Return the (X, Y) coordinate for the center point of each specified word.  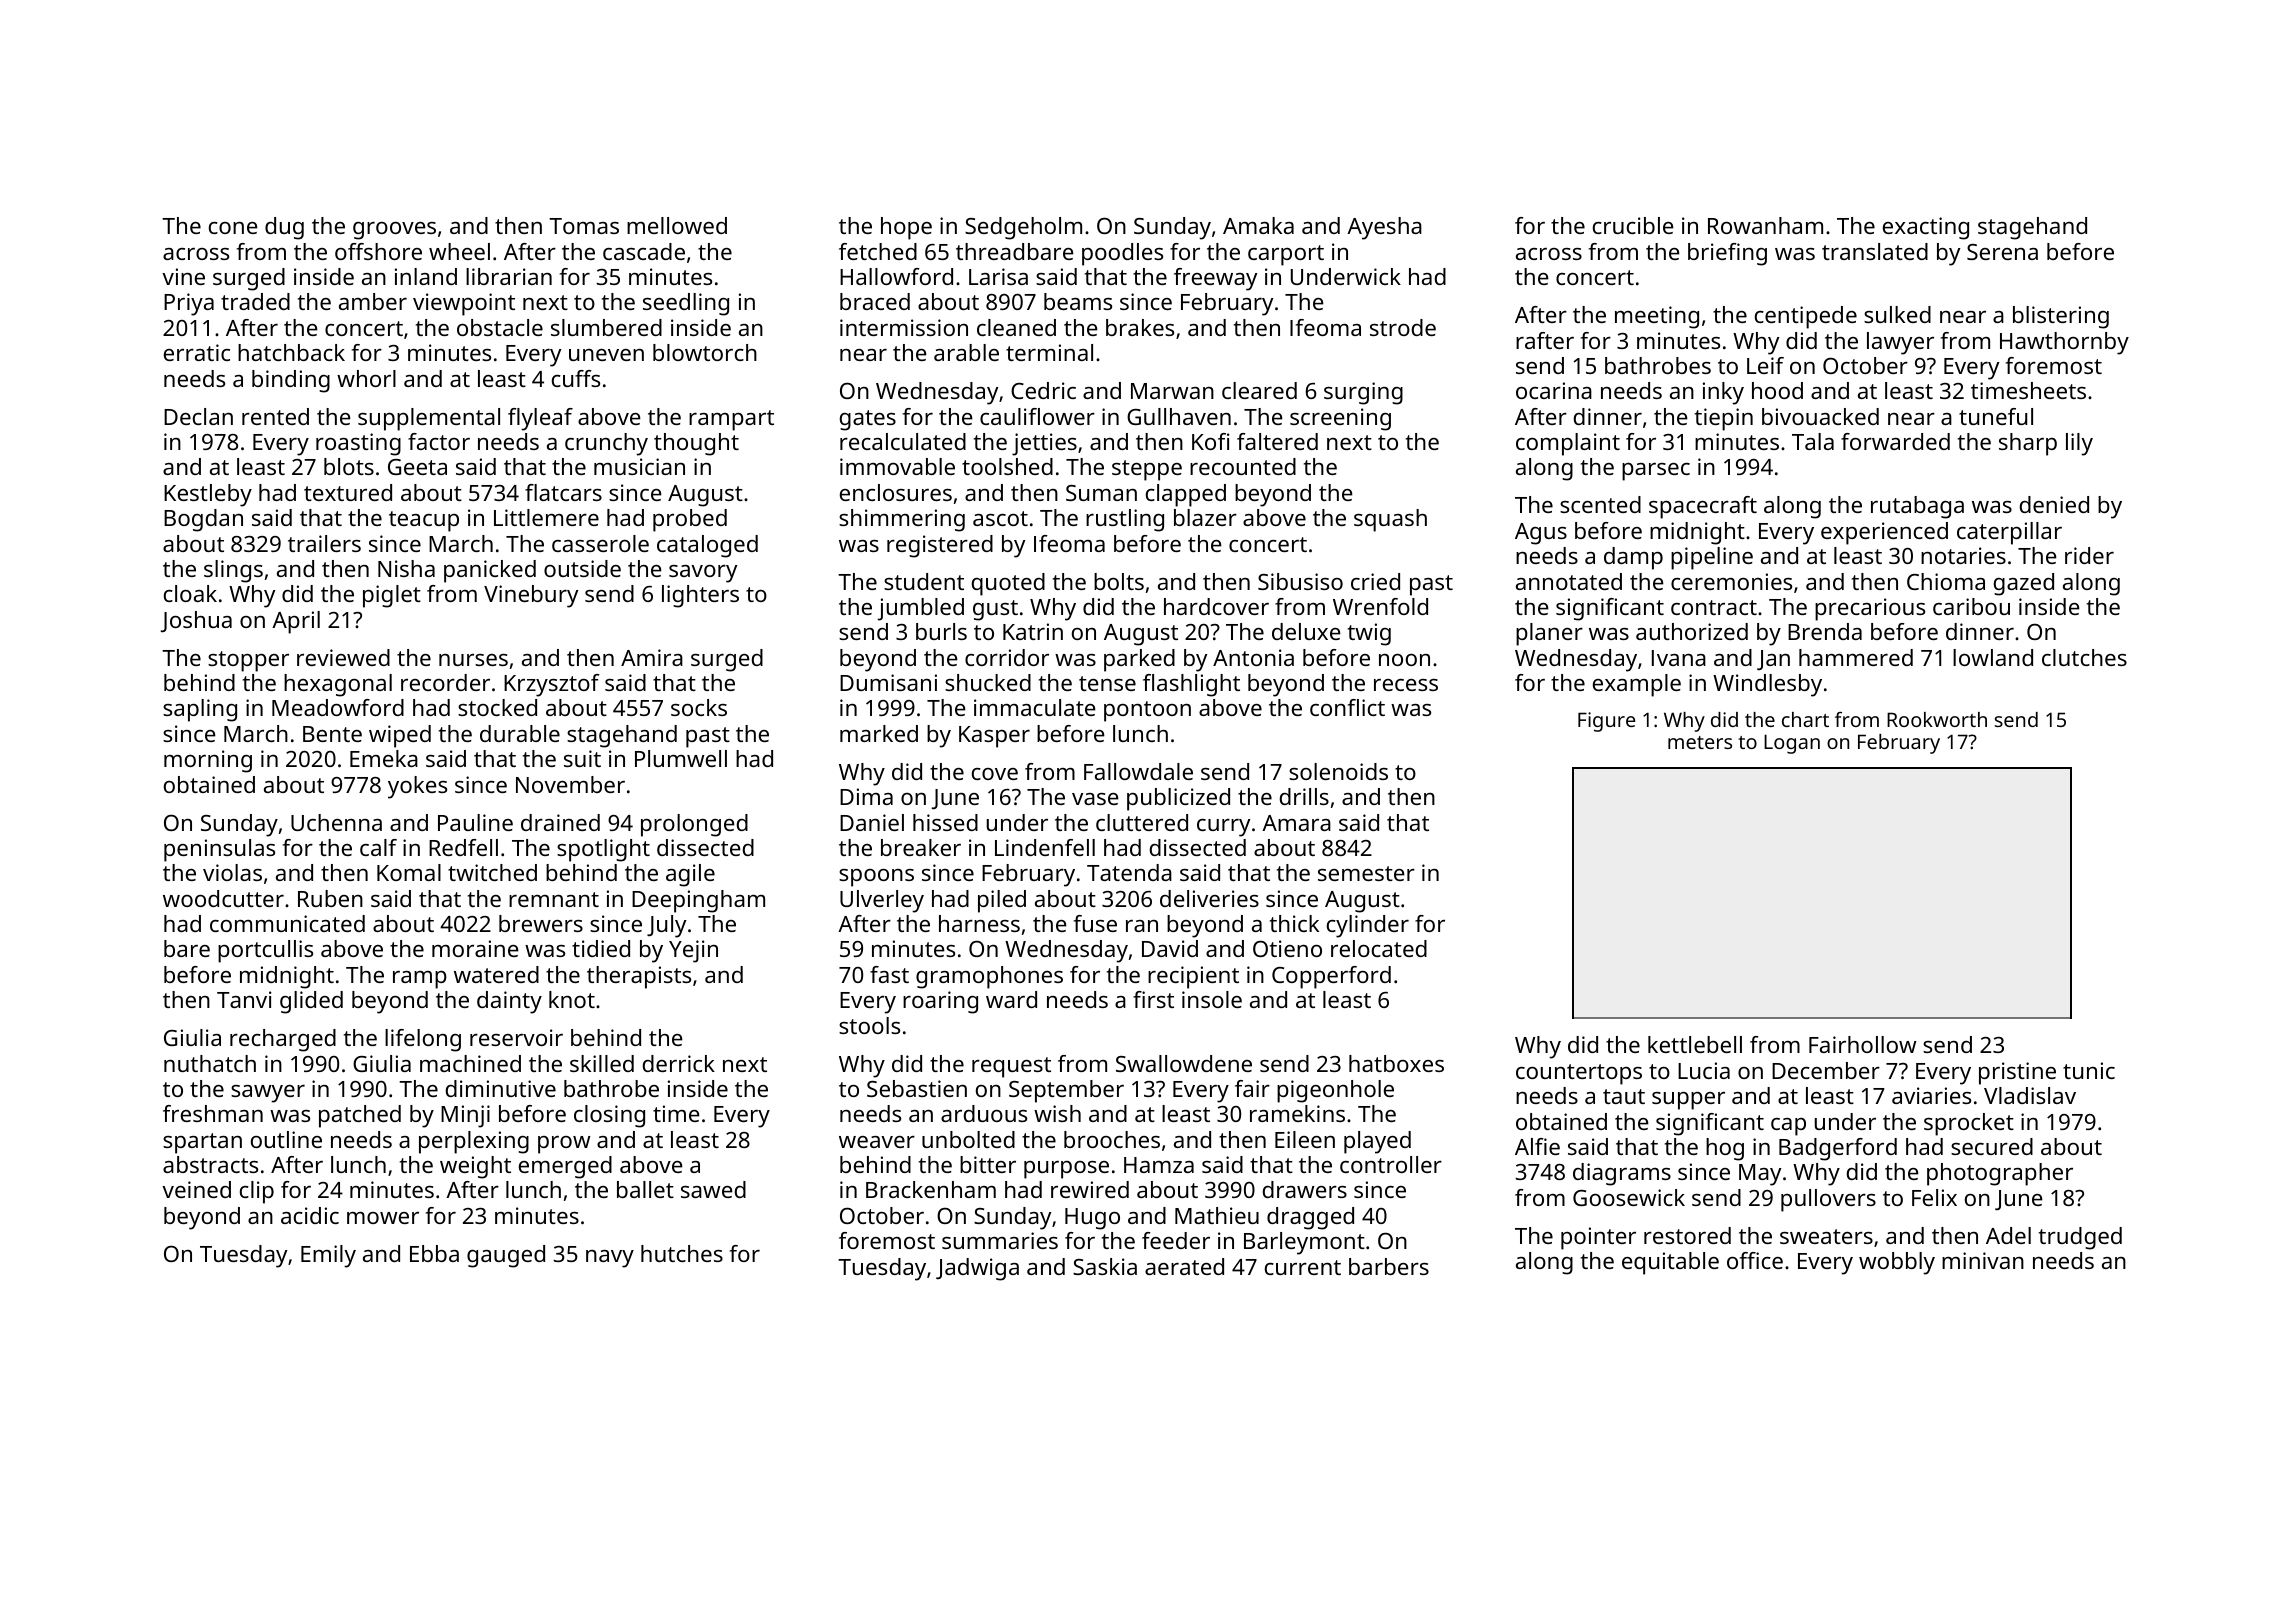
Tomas (584, 226)
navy (610, 1259)
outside (582, 568)
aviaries (1931, 1095)
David (1170, 948)
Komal (409, 872)
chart (1805, 719)
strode (1403, 327)
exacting (1926, 228)
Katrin (1033, 631)
